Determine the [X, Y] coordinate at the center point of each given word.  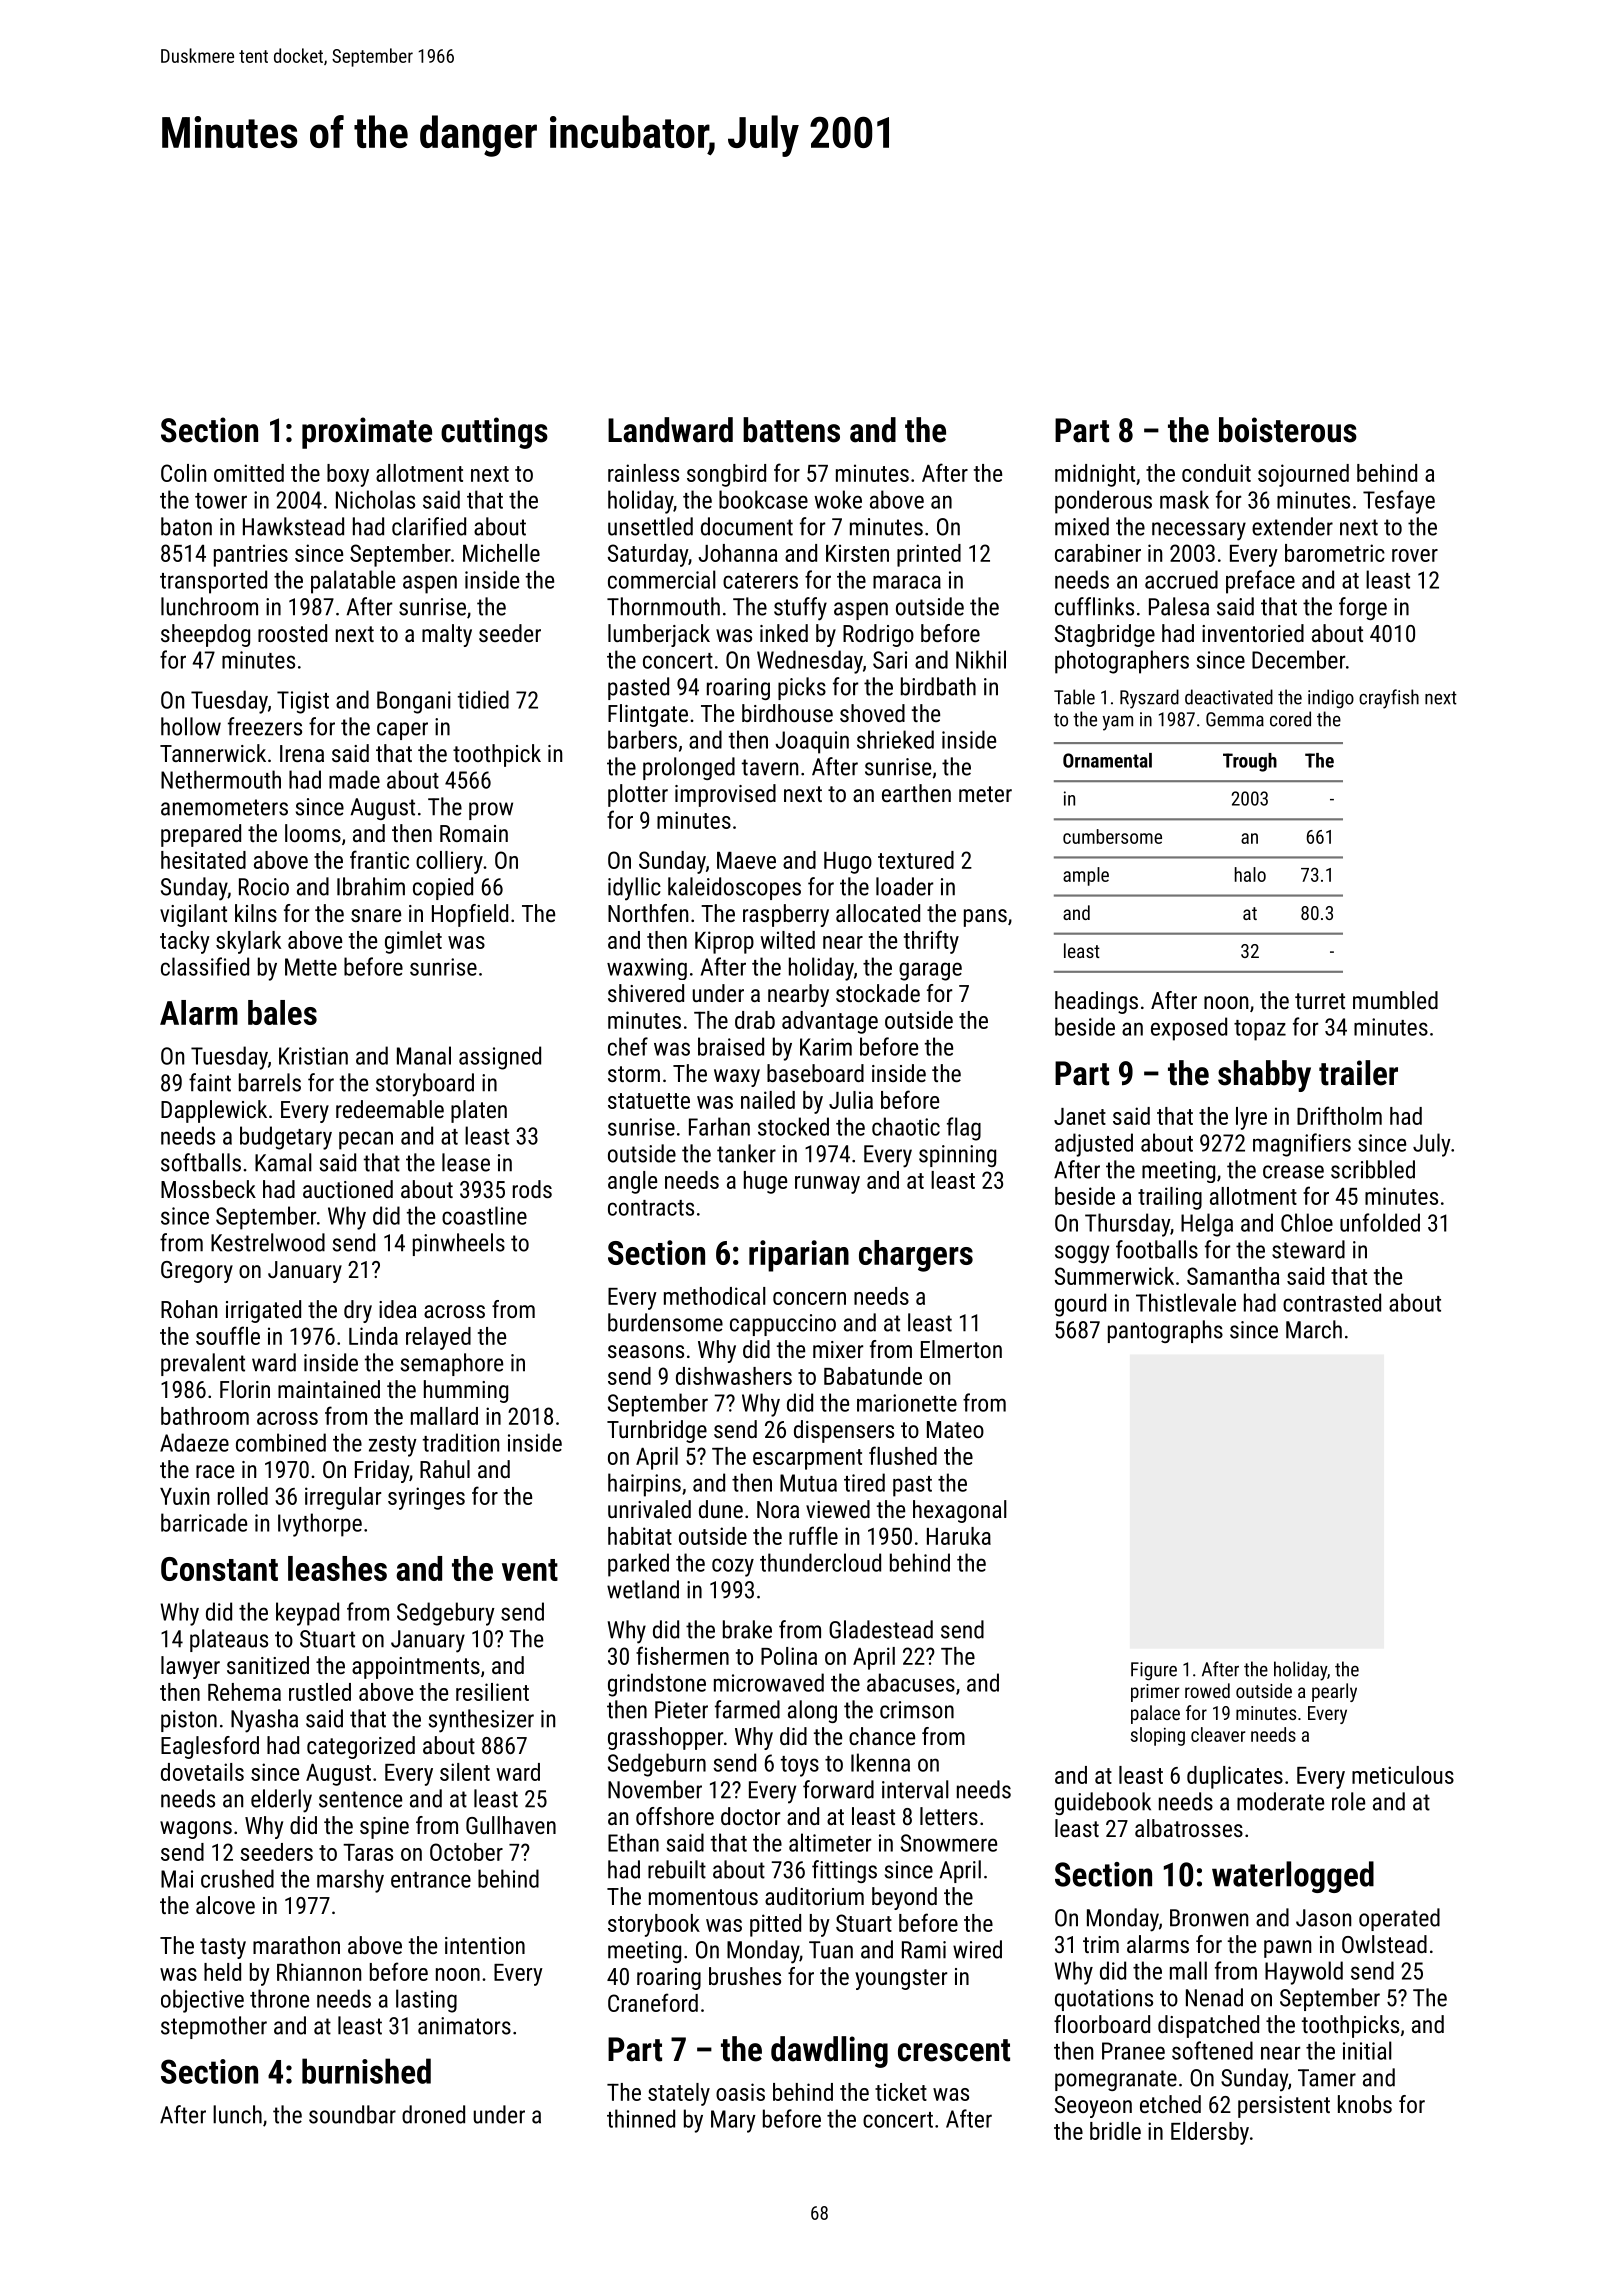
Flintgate [648, 715]
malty [447, 635]
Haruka [959, 1536]
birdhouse [787, 713]
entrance [431, 1880]
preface [1260, 582]
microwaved [769, 1682]
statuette [649, 1101]
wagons [196, 1830]
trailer [1358, 1073]
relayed [438, 1338]
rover [1415, 555]
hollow [191, 726]
